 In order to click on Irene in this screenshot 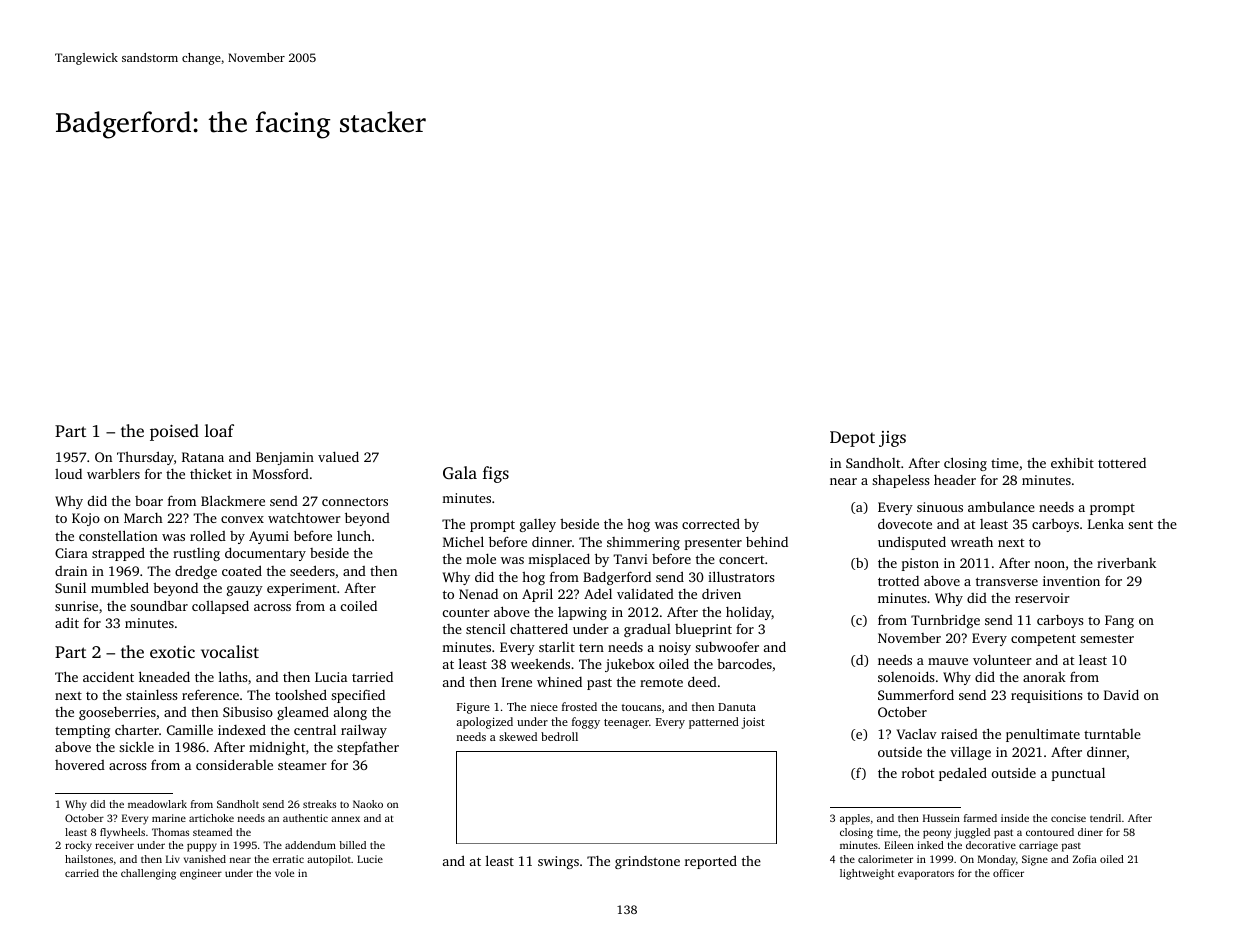, I will do `click(516, 682)`.
